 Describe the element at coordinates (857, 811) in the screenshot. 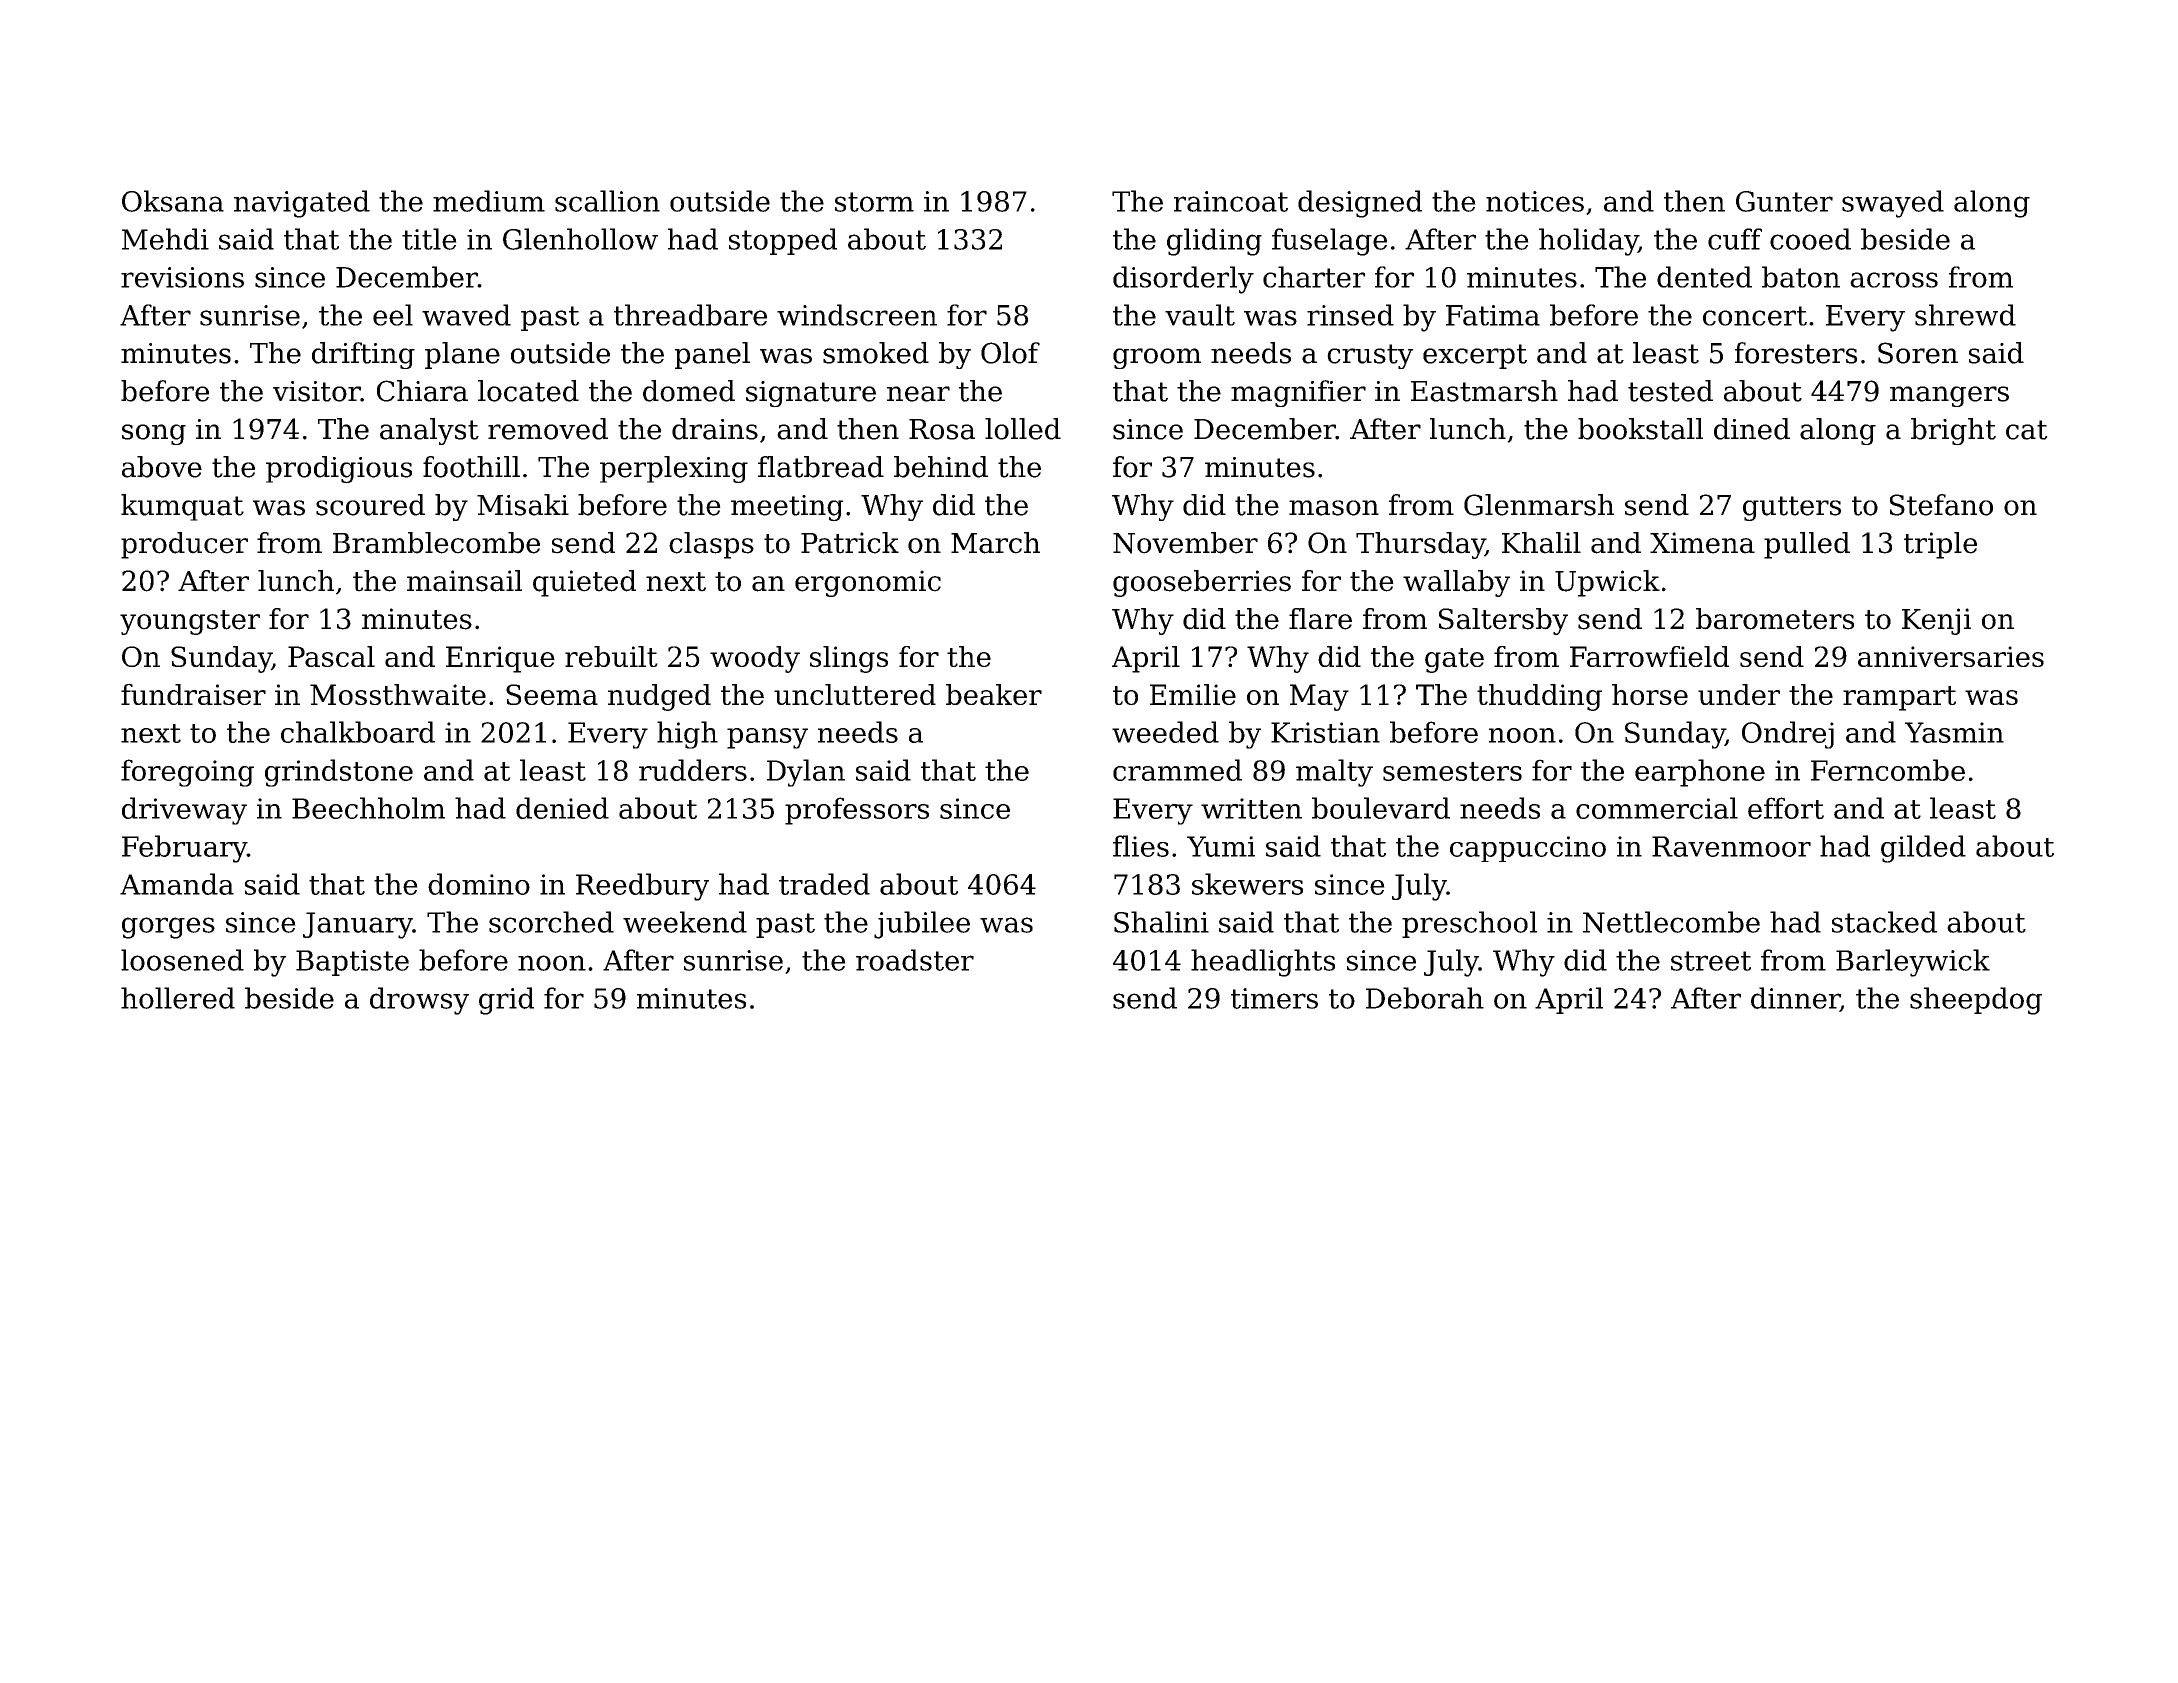

I see `professors` at that location.
